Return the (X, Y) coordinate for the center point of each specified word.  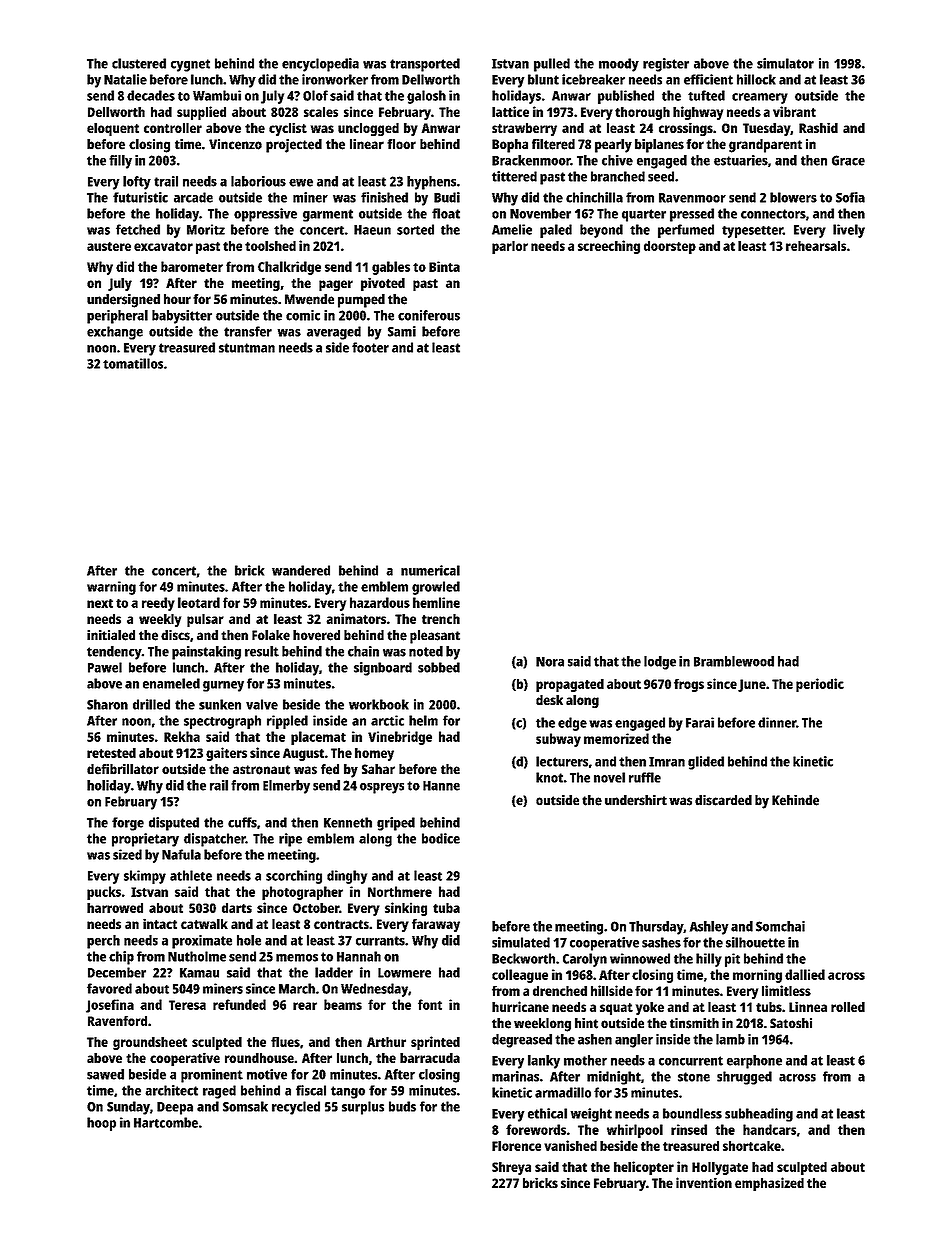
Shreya (511, 1168)
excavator (163, 246)
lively (849, 231)
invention (704, 1182)
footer (370, 347)
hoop (101, 1124)
